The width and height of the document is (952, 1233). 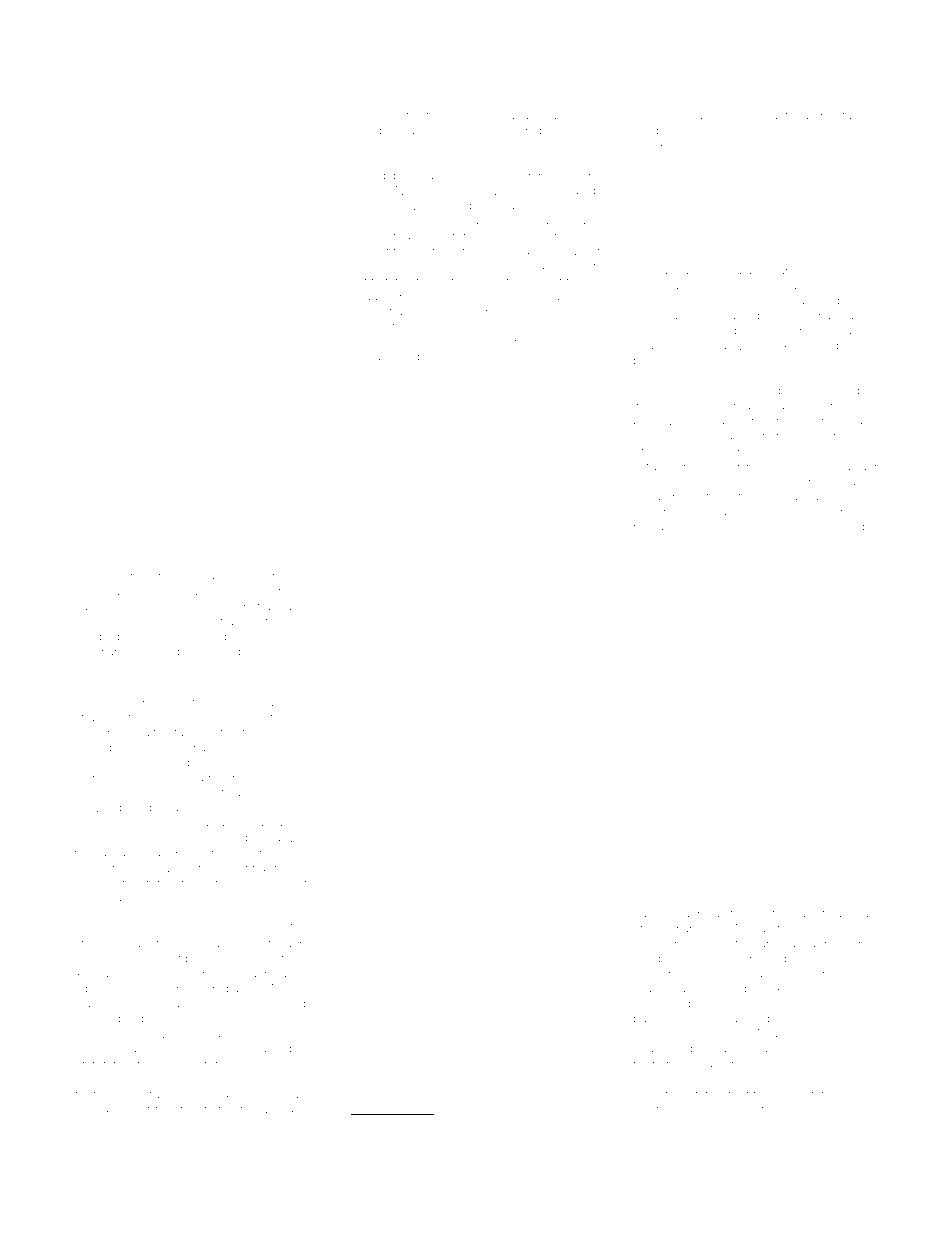 What do you see at coordinates (283, 636) in the document?
I see `Christine` at bounding box center [283, 636].
